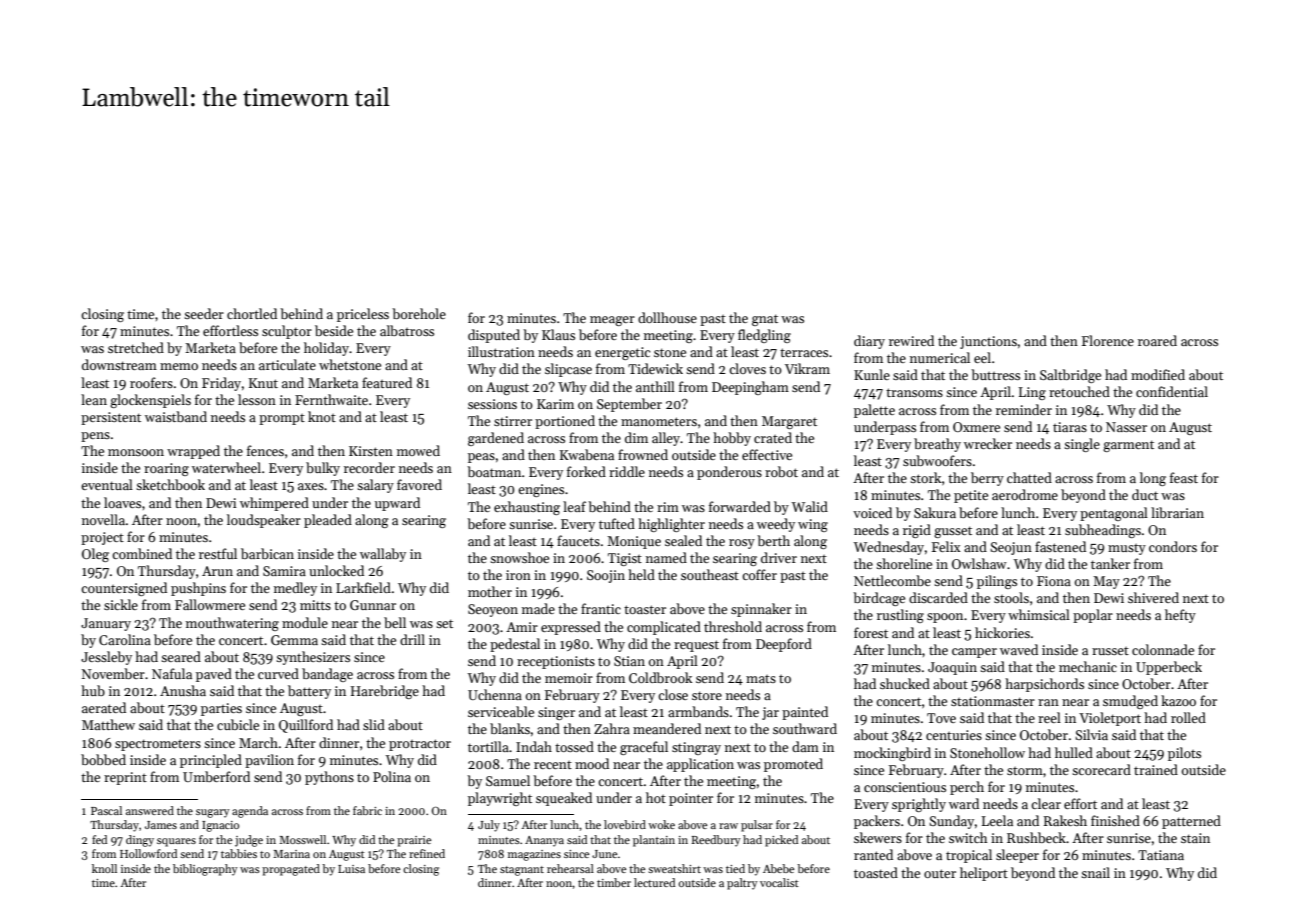 This screenshot has width=1308, height=924. I want to click on restful, so click(218, 553).
